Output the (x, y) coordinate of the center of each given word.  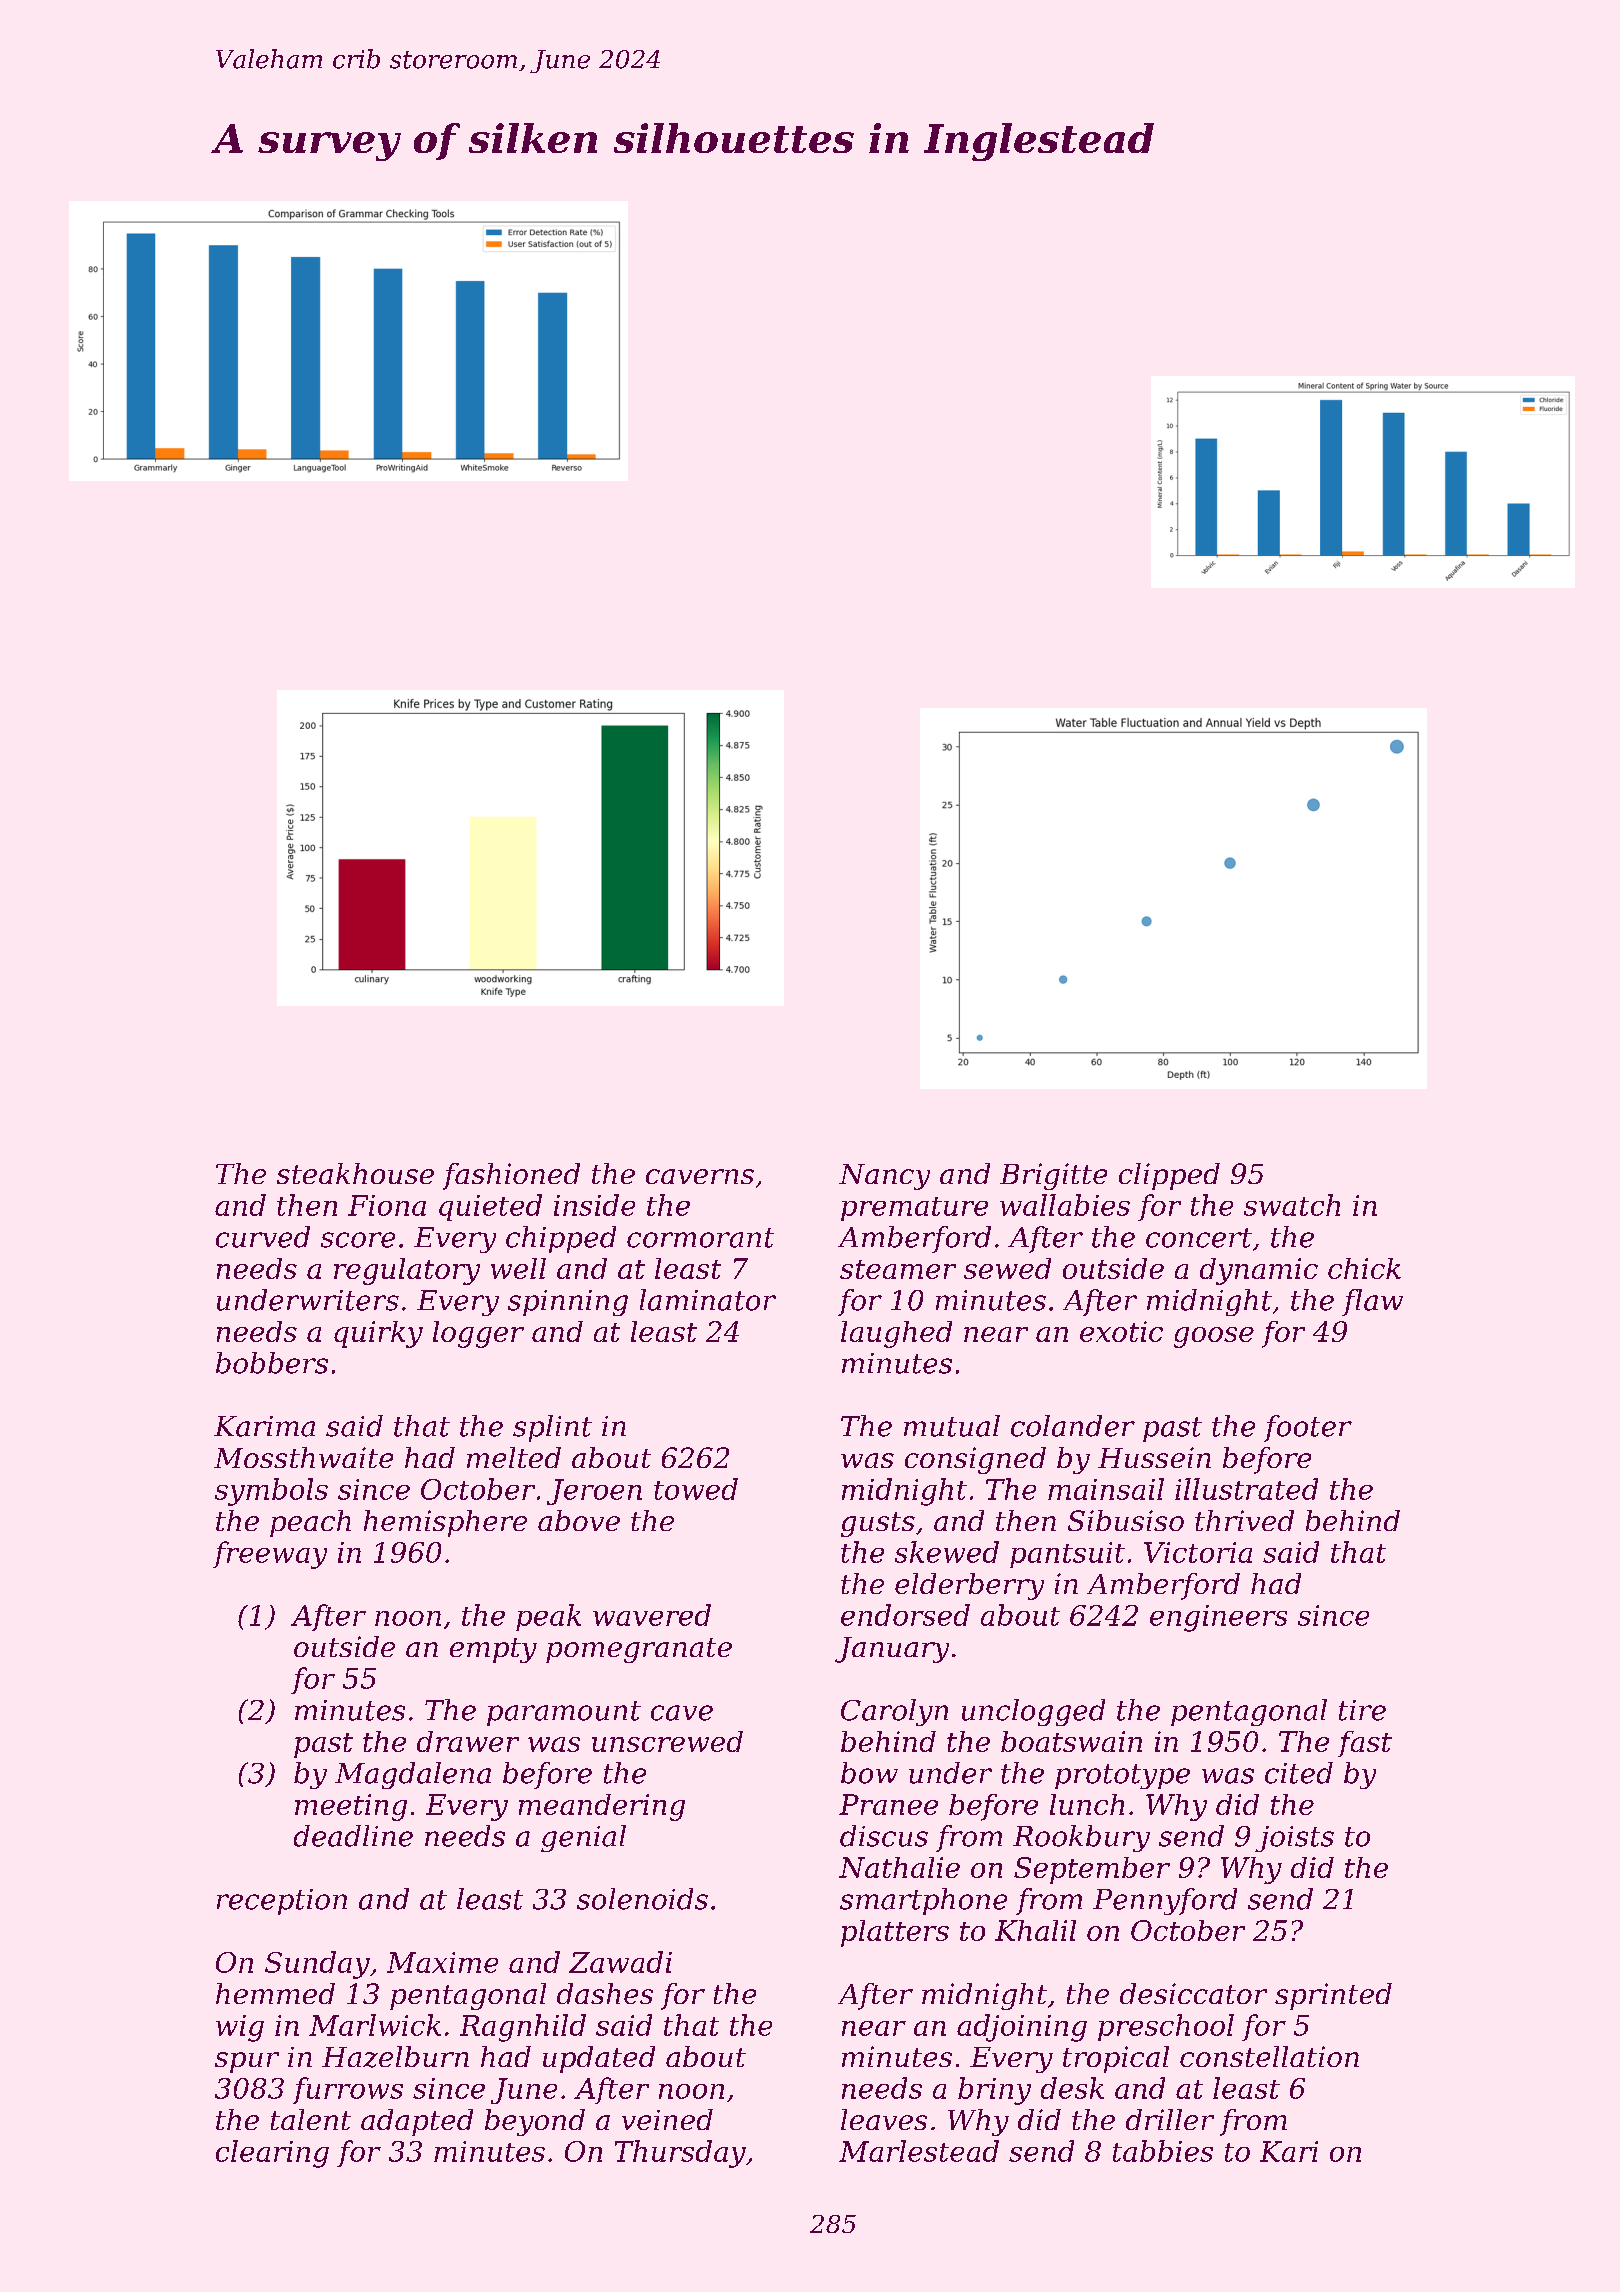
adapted (417, 2122)
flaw (1372, 1302)
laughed (896, 1334)
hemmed (275, 1993)
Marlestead (919, 2151)
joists (1294, 1839)
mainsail (1106, 1489)
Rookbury (1081, 1838)
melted (514, 1457)
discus (884, 1836)
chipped (561, 1239)
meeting (351, 1807)
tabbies (1163, 2151)
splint (552, 1428)
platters (895, 1933)
